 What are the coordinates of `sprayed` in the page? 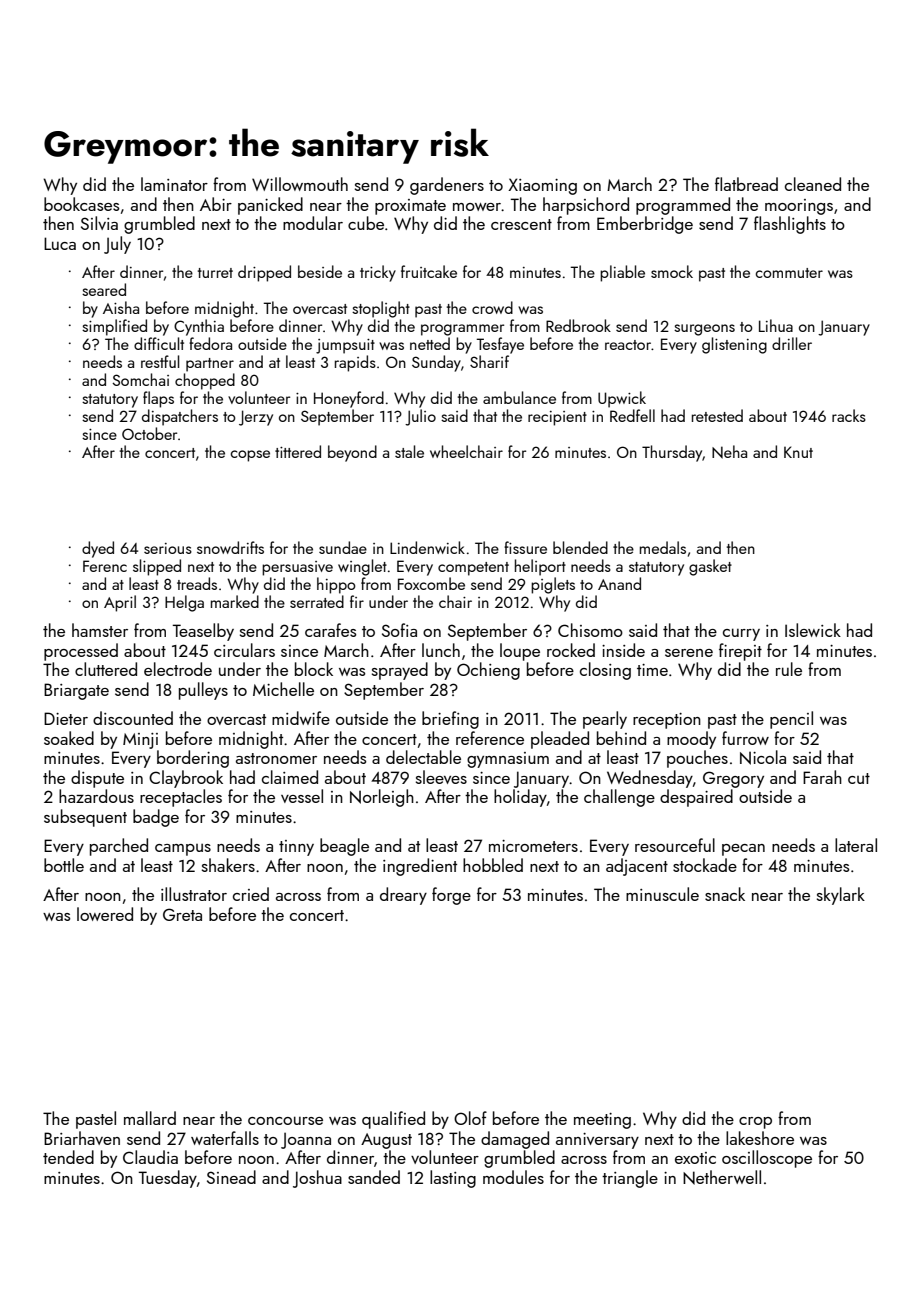 It's located at (400, 671).
